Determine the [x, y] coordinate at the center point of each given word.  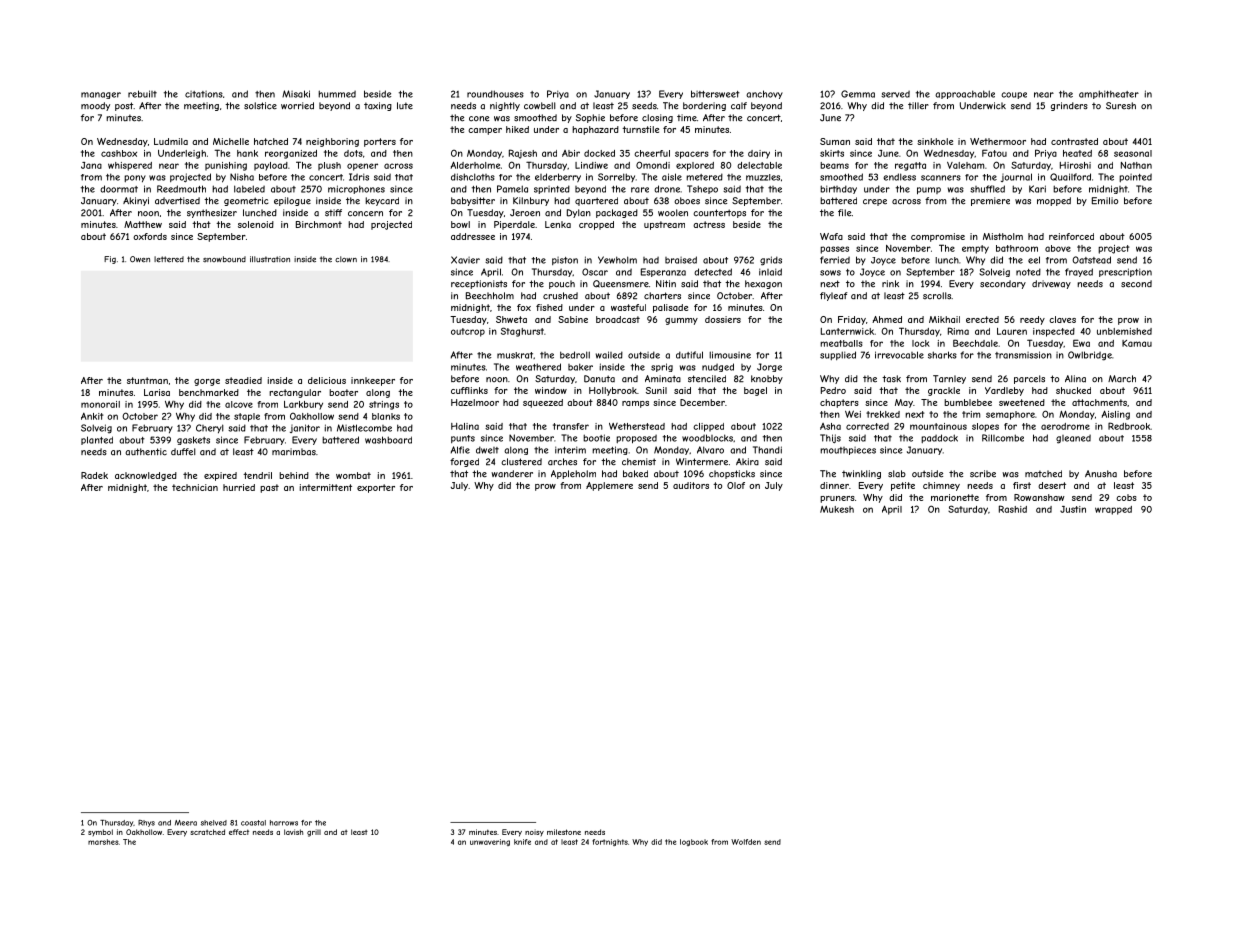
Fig [110, 260]
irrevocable [899, 355]
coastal [253, 823]
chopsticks [732, 474]
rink [890, 283]
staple [247, 417]
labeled [249, 189]
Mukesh [837, 509]
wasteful [628, 307]
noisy [534, 832]
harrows [284, 823]
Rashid [1013, 509]
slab [897, 474]
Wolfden [746, 842]
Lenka [558, 224]
